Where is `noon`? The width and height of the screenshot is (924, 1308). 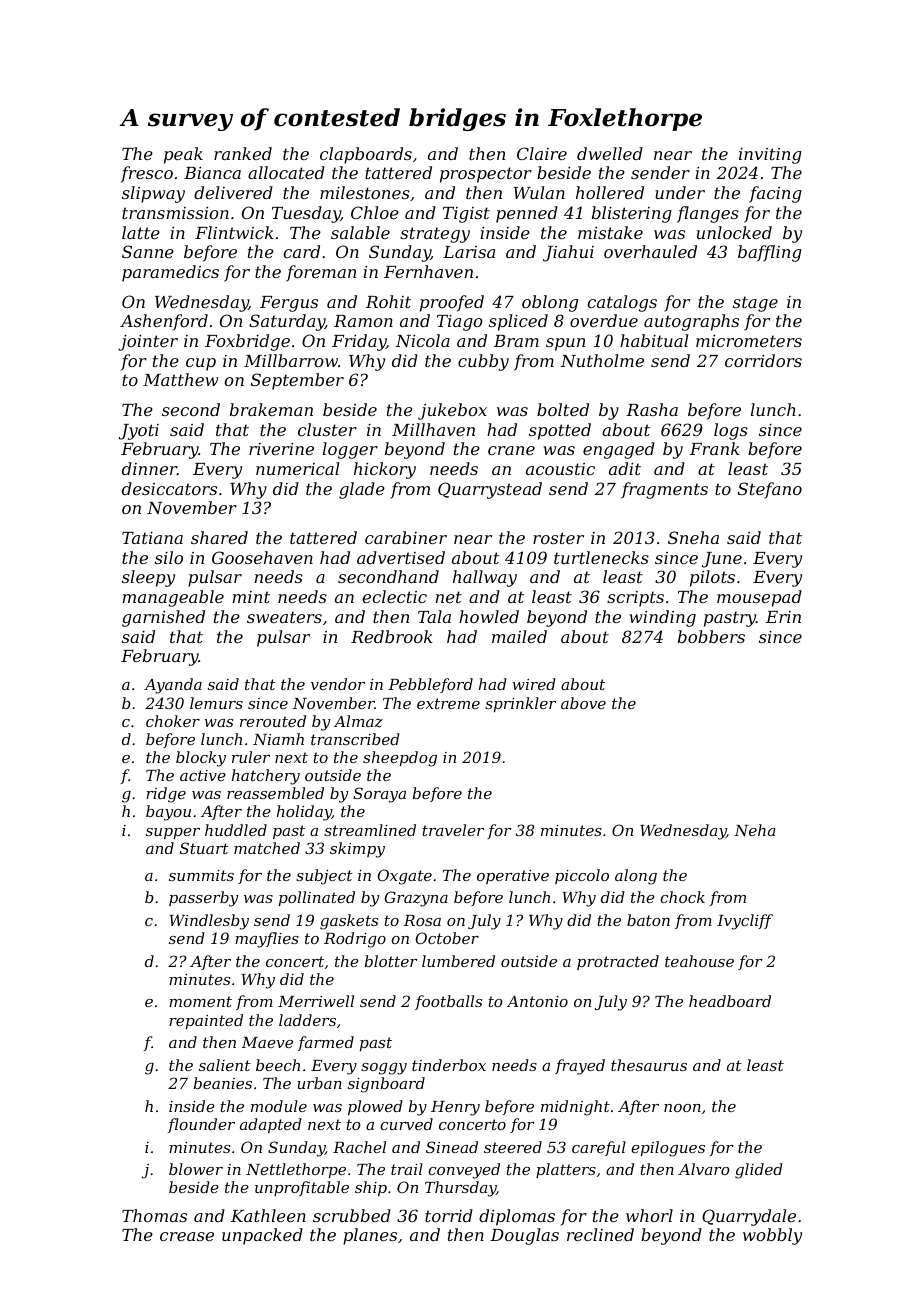 noon is located at coordinates (682, 1108).
